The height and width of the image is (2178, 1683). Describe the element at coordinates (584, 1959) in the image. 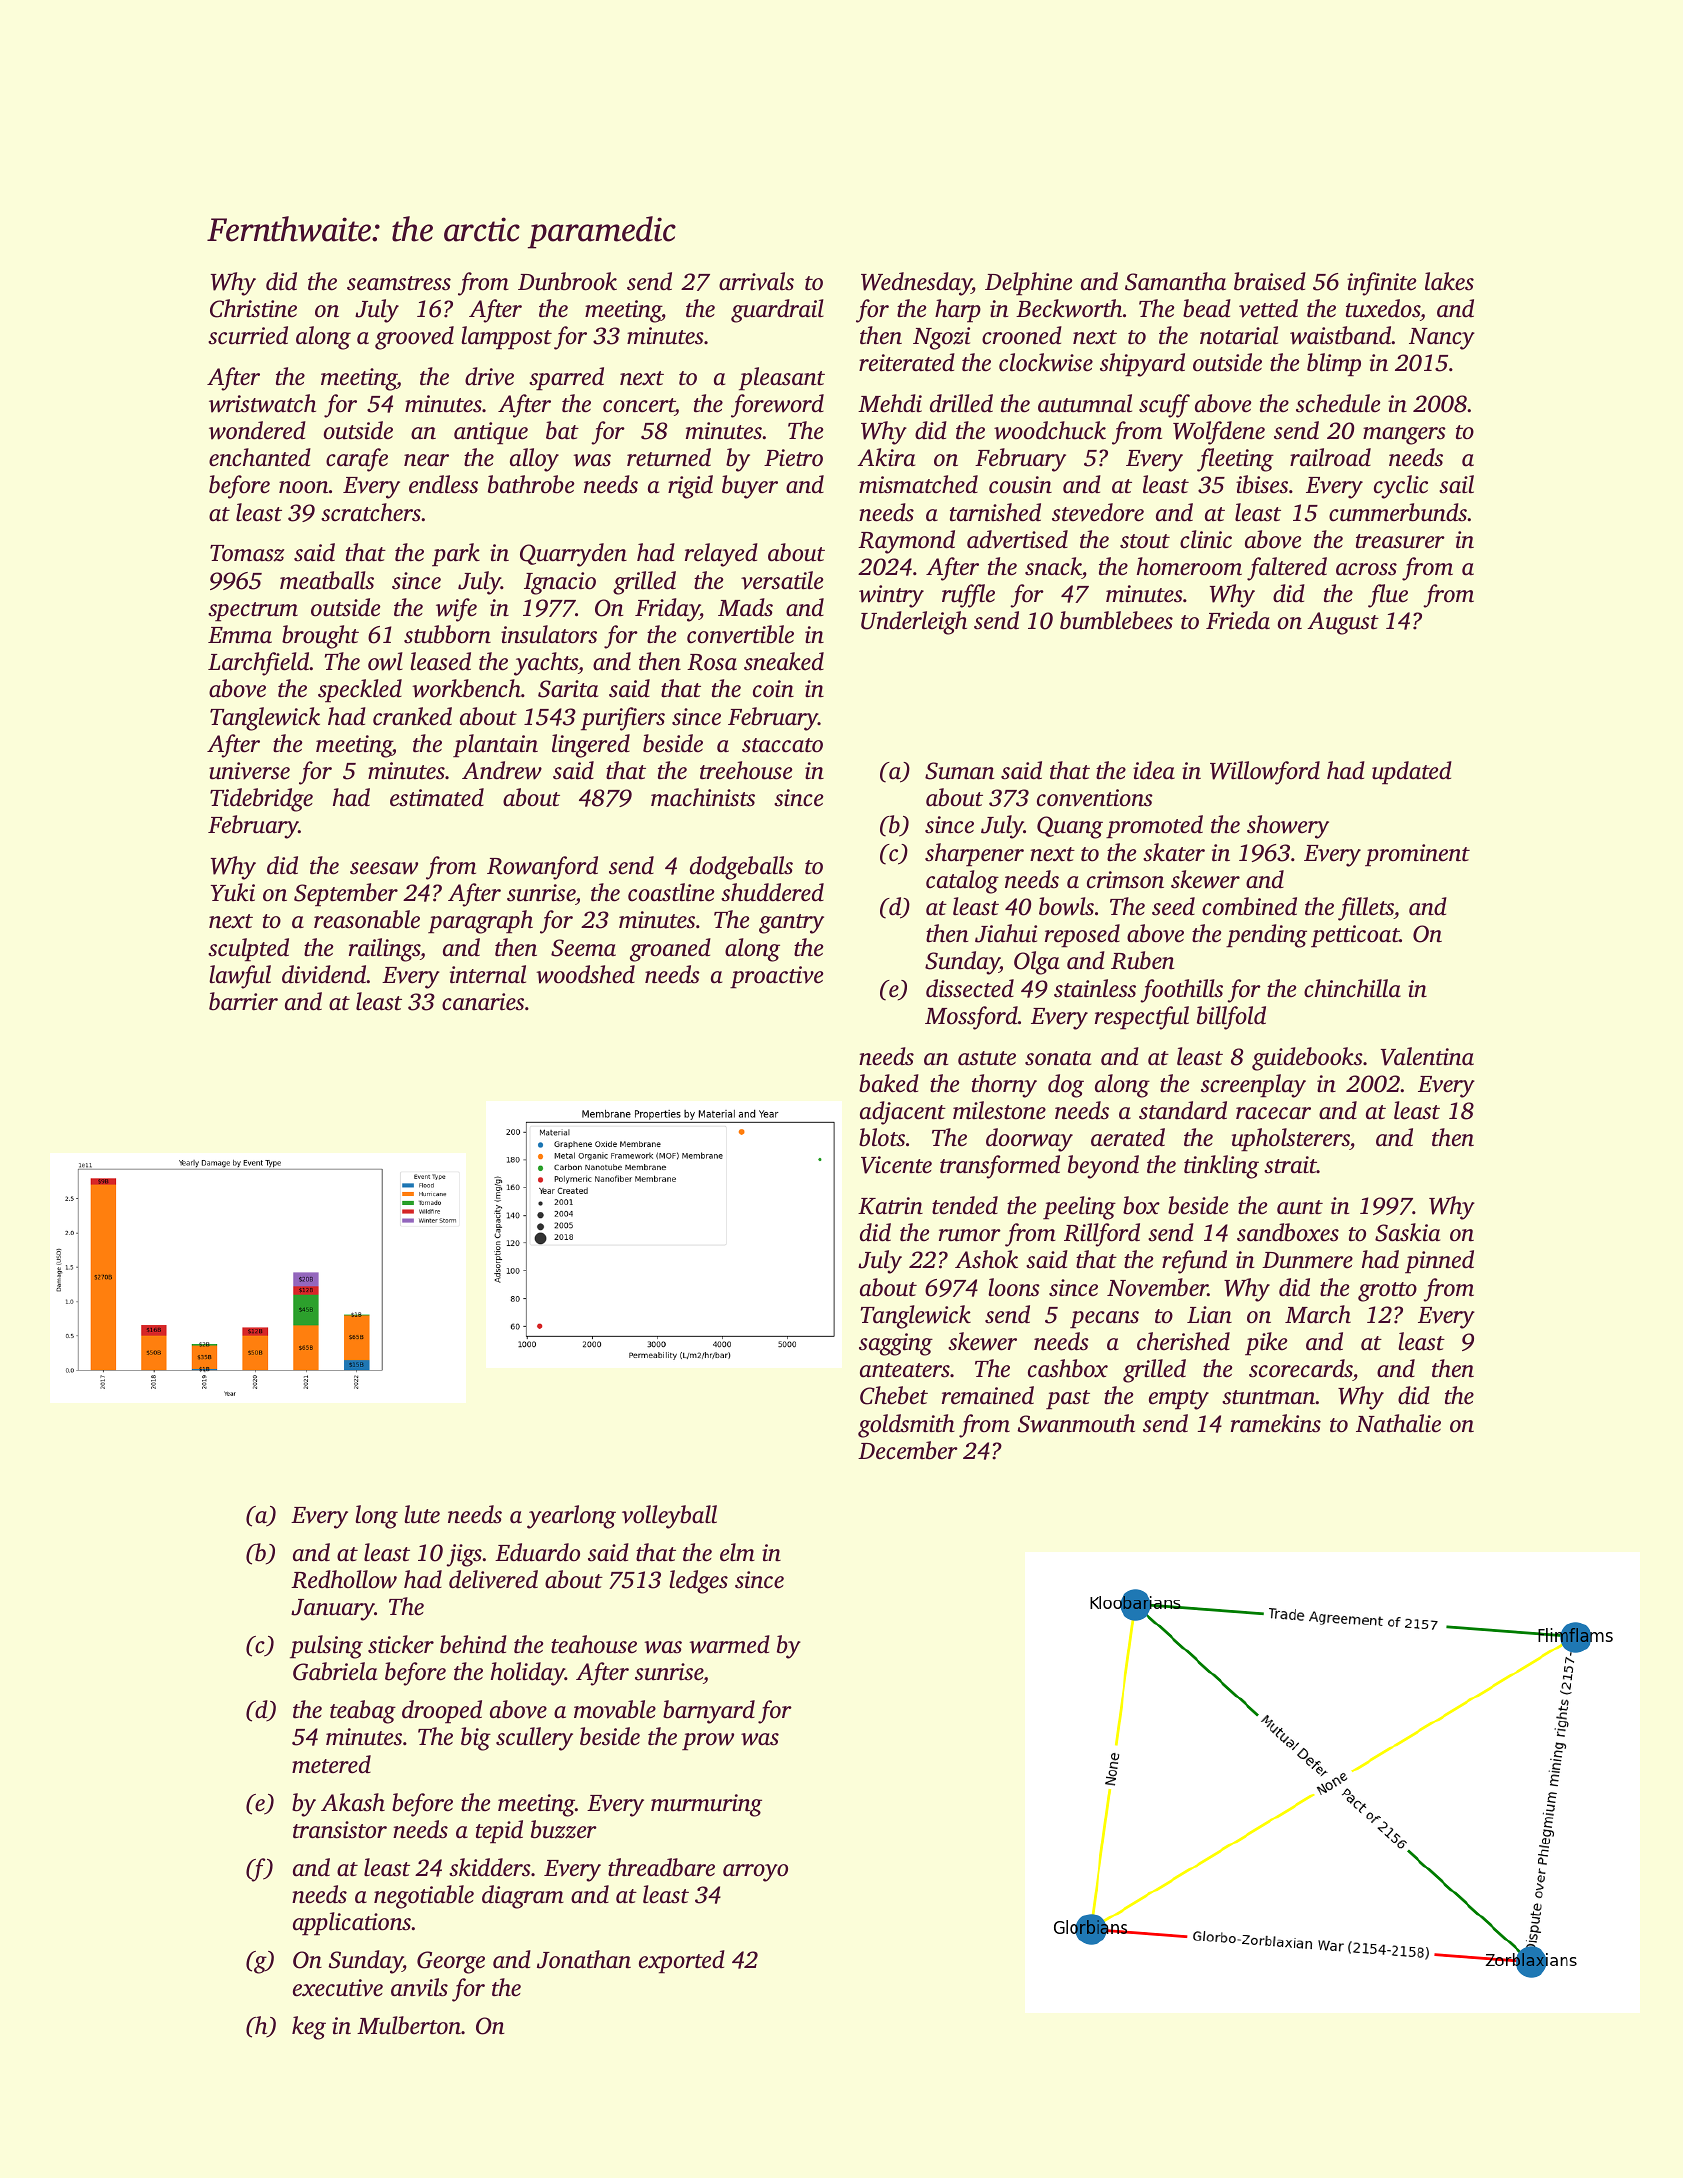

I see `Jonathan` at that location.
